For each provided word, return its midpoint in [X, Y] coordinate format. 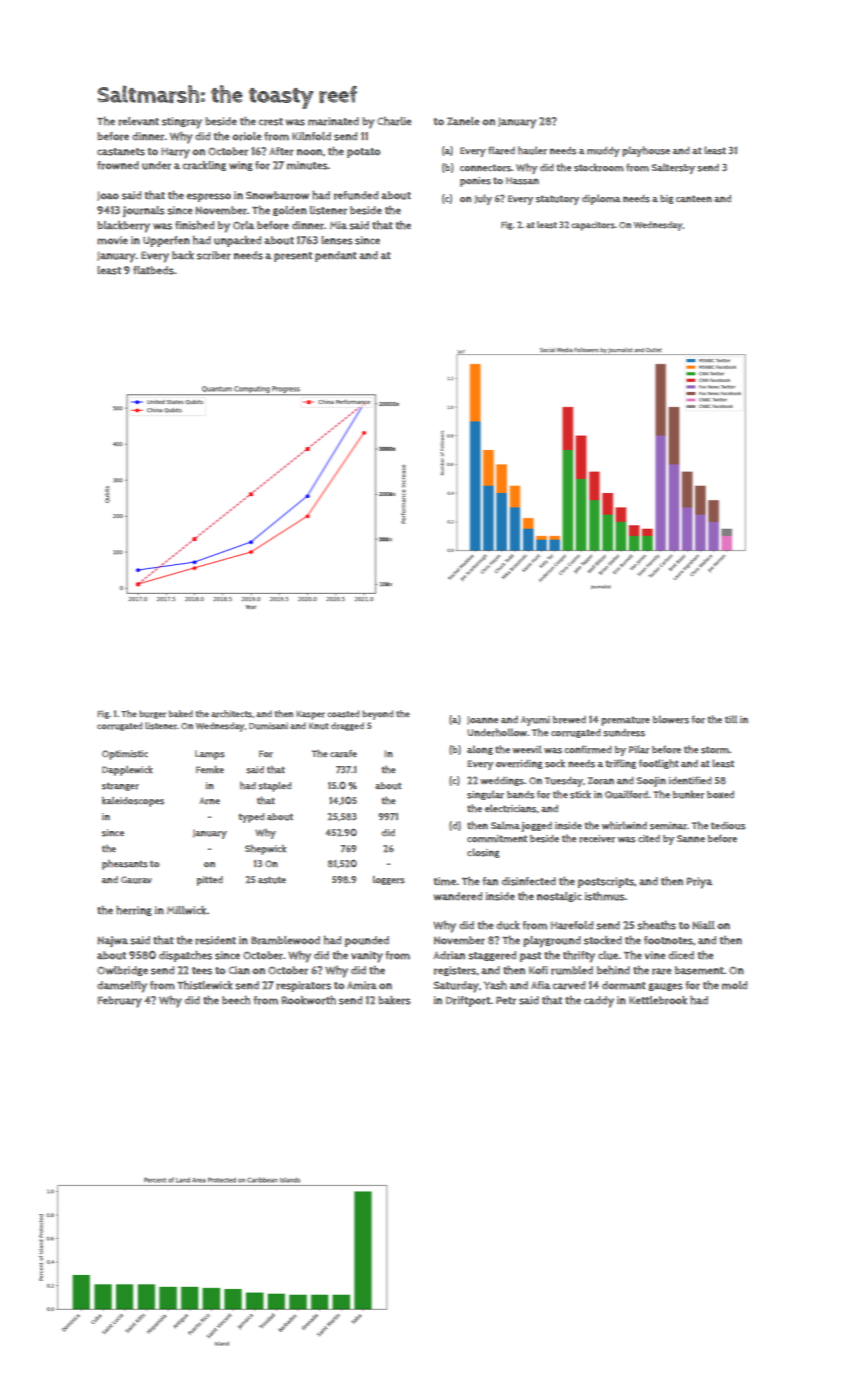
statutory [557, 200]
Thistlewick [205, 985]
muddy [603, 152]
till [731, 719]
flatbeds [153, 270]
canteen [694, 198]
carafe [343, 754]
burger [152, 714]
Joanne [482, 720]
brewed [569, 720]
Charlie [394, 121]
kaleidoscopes [133, 802]
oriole [246, 136]
